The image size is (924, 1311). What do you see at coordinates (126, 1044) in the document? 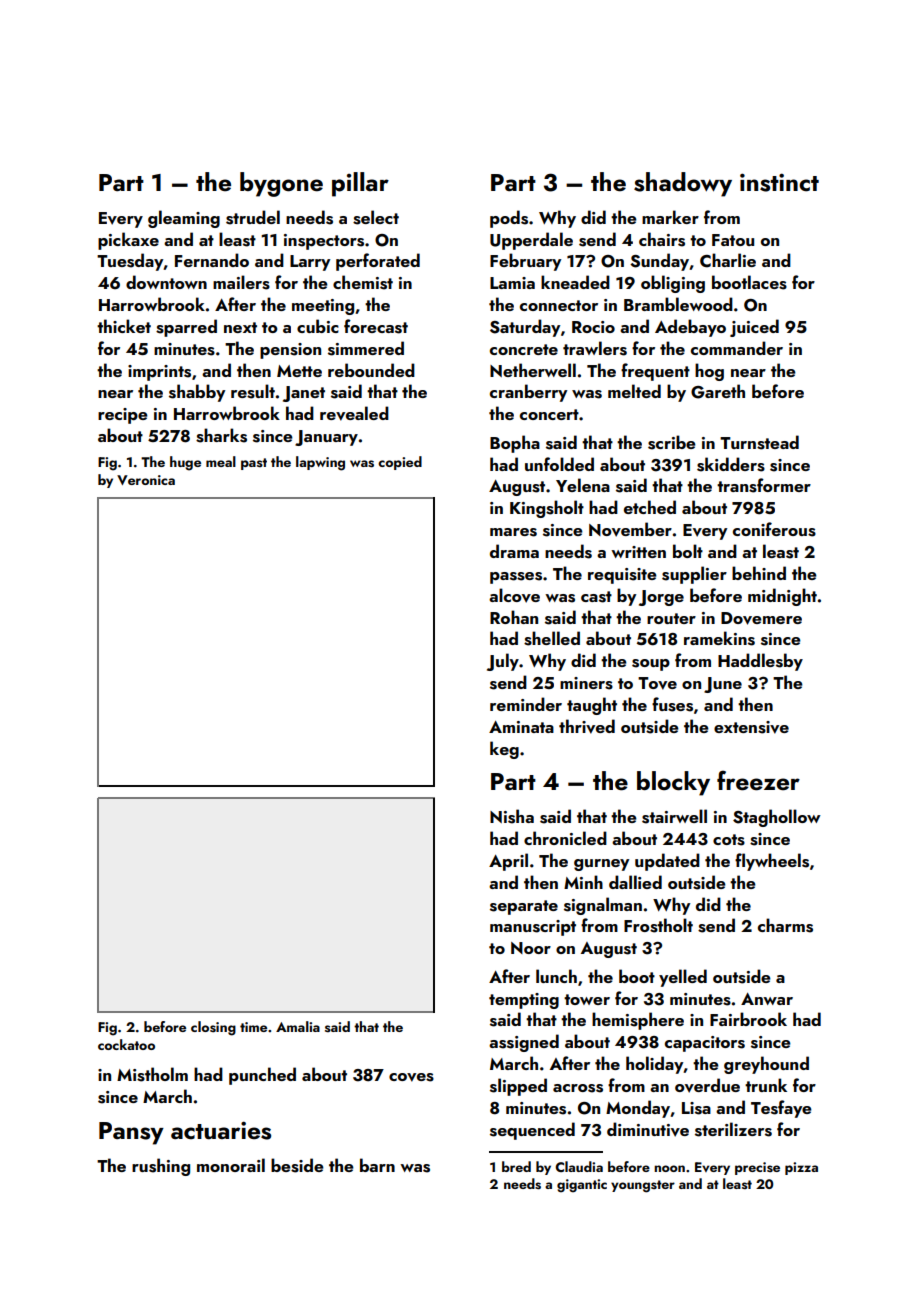
I see `cockatoo` at bounding box center [126, 1044].
